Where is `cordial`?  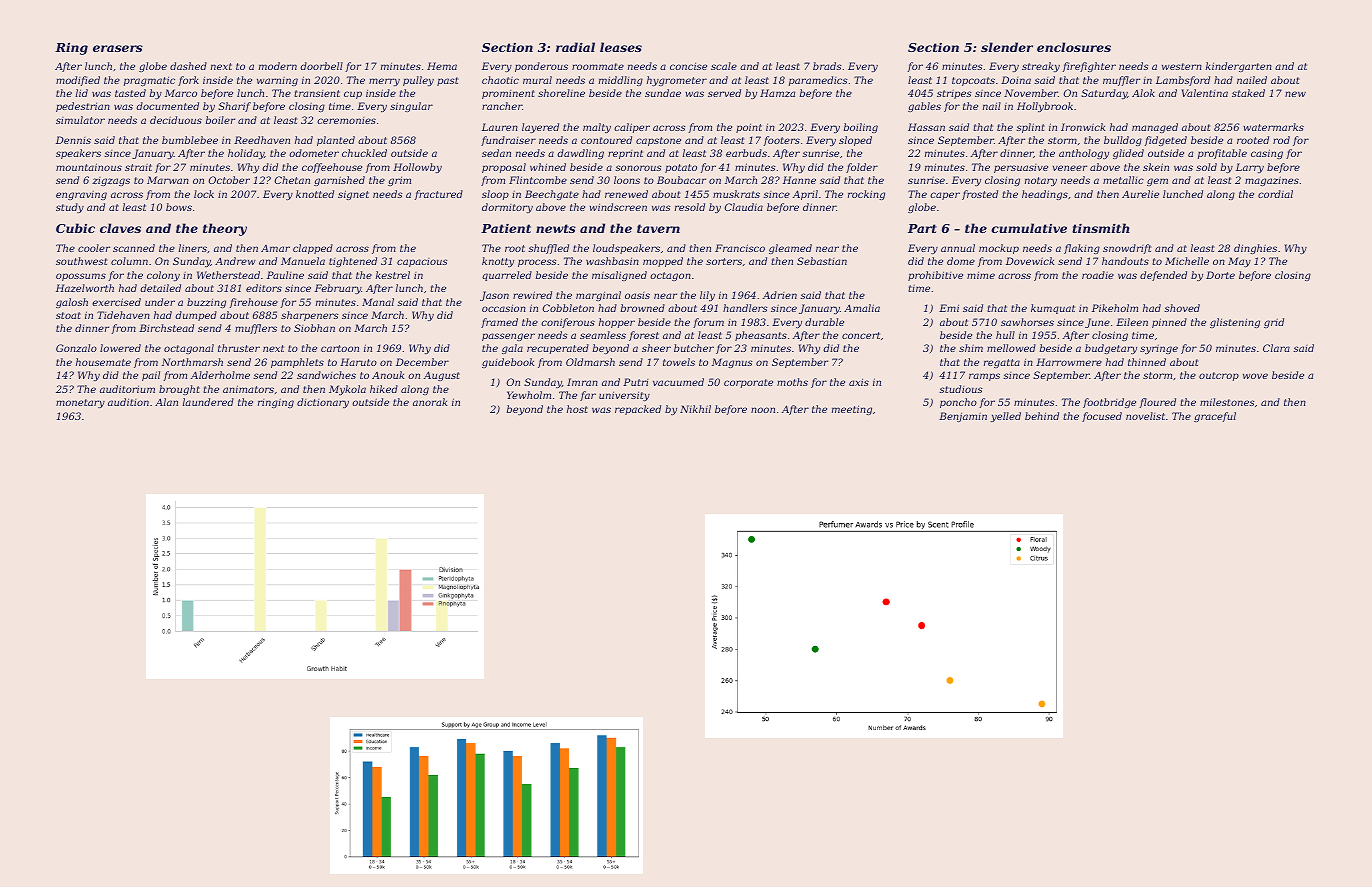 cordial is located at coordinates (1275, 194).
